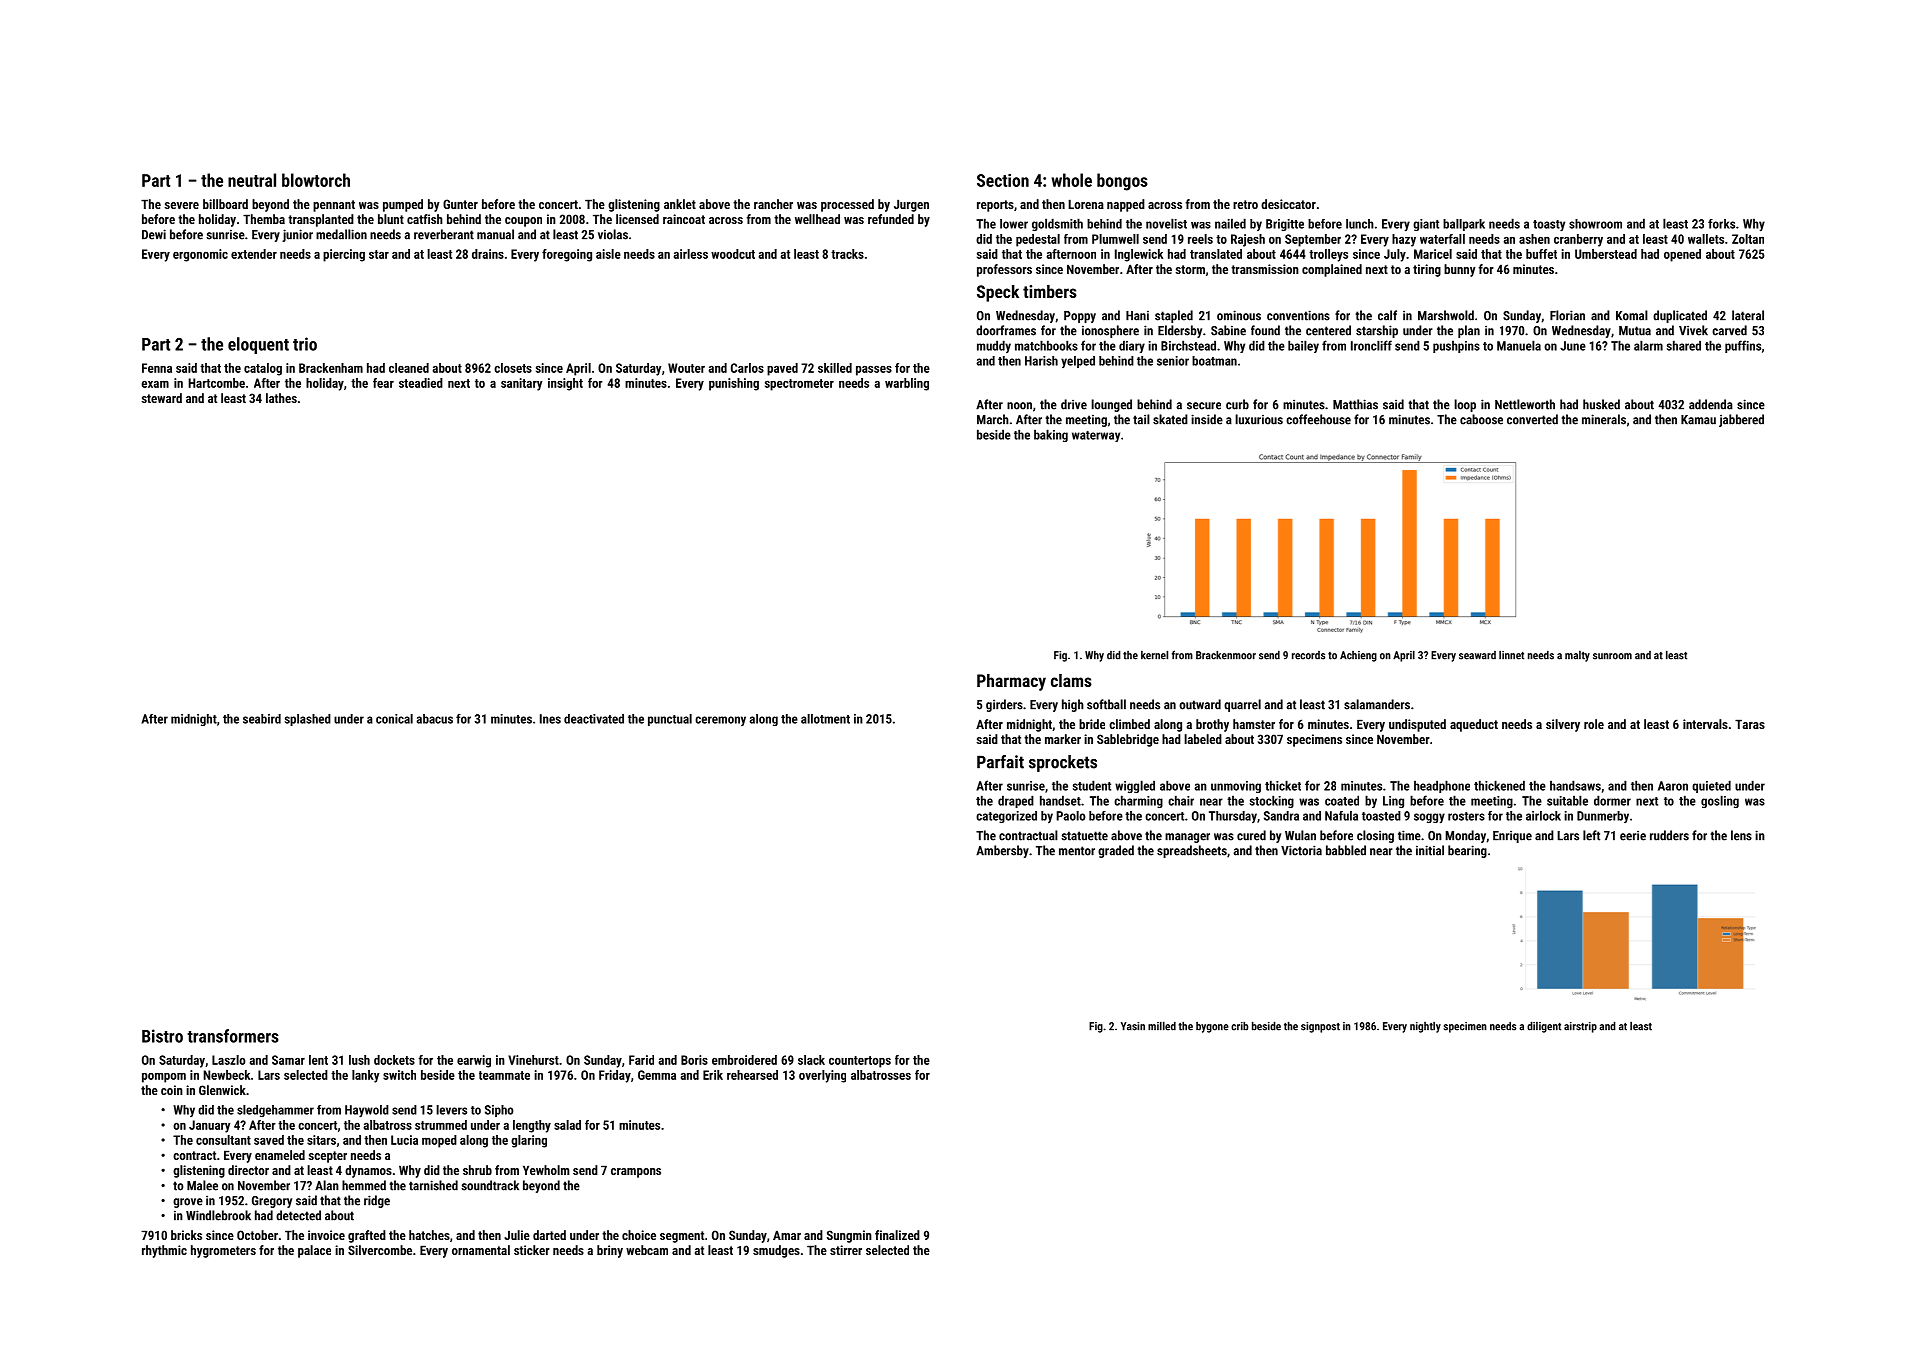  What do you see at coordinates (546, 1170) in the screenshot?
I see `Yewholm` at bounding box center [546, 1170].
